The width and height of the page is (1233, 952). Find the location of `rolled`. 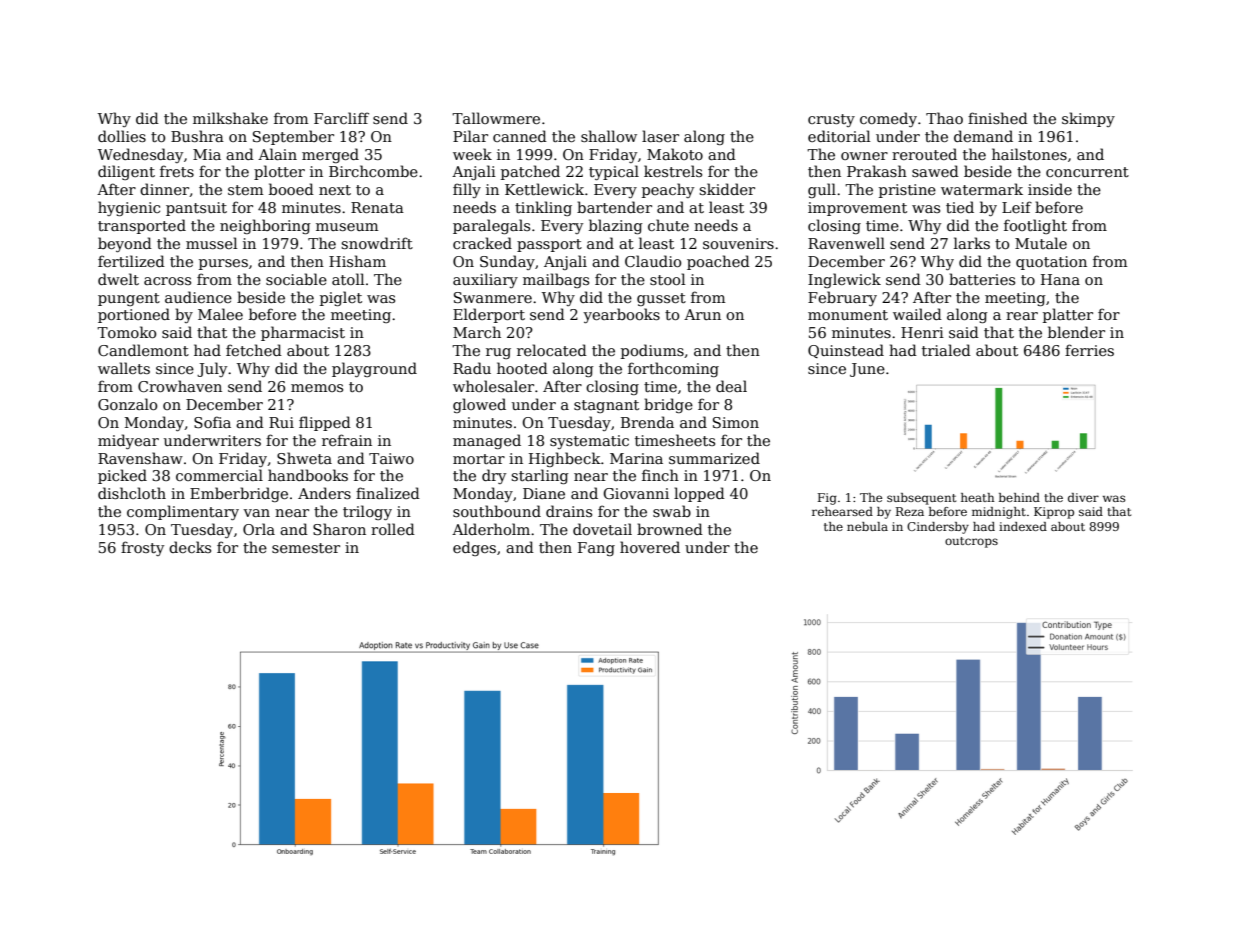

rolled is located at coordinates (393, 529).
